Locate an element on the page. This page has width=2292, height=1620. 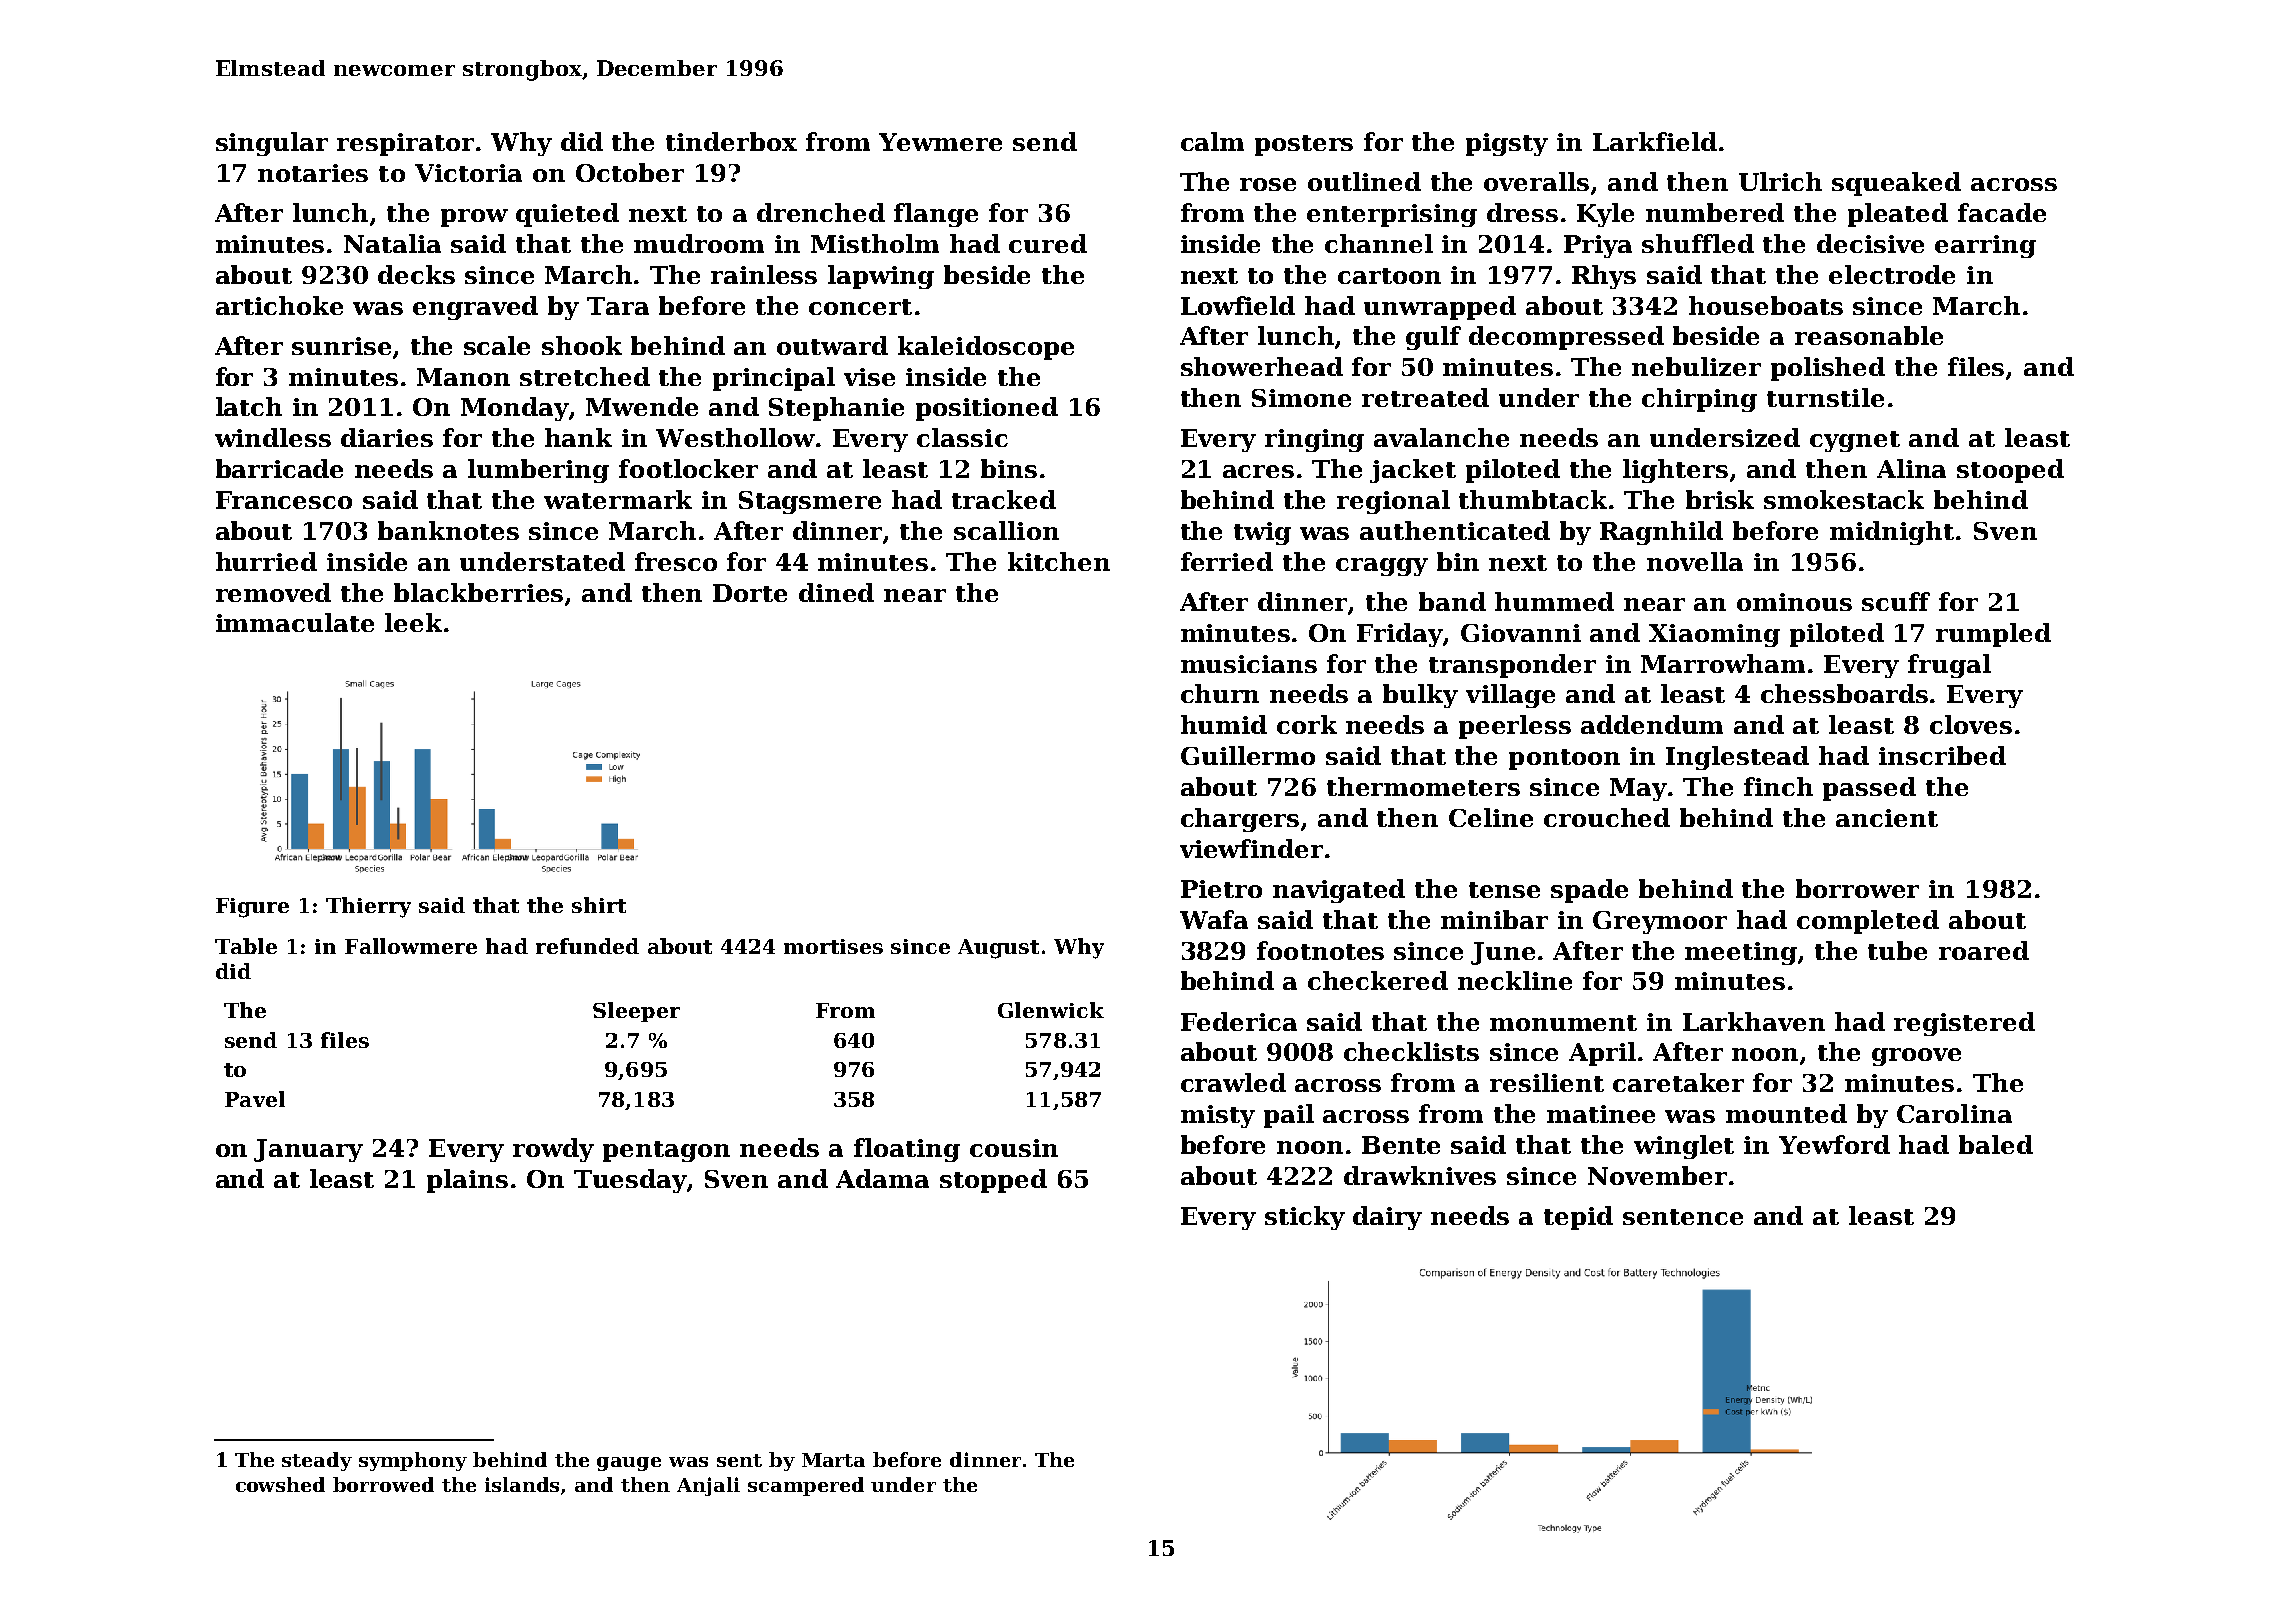
stooped is located at coordinates (2010, 471).
